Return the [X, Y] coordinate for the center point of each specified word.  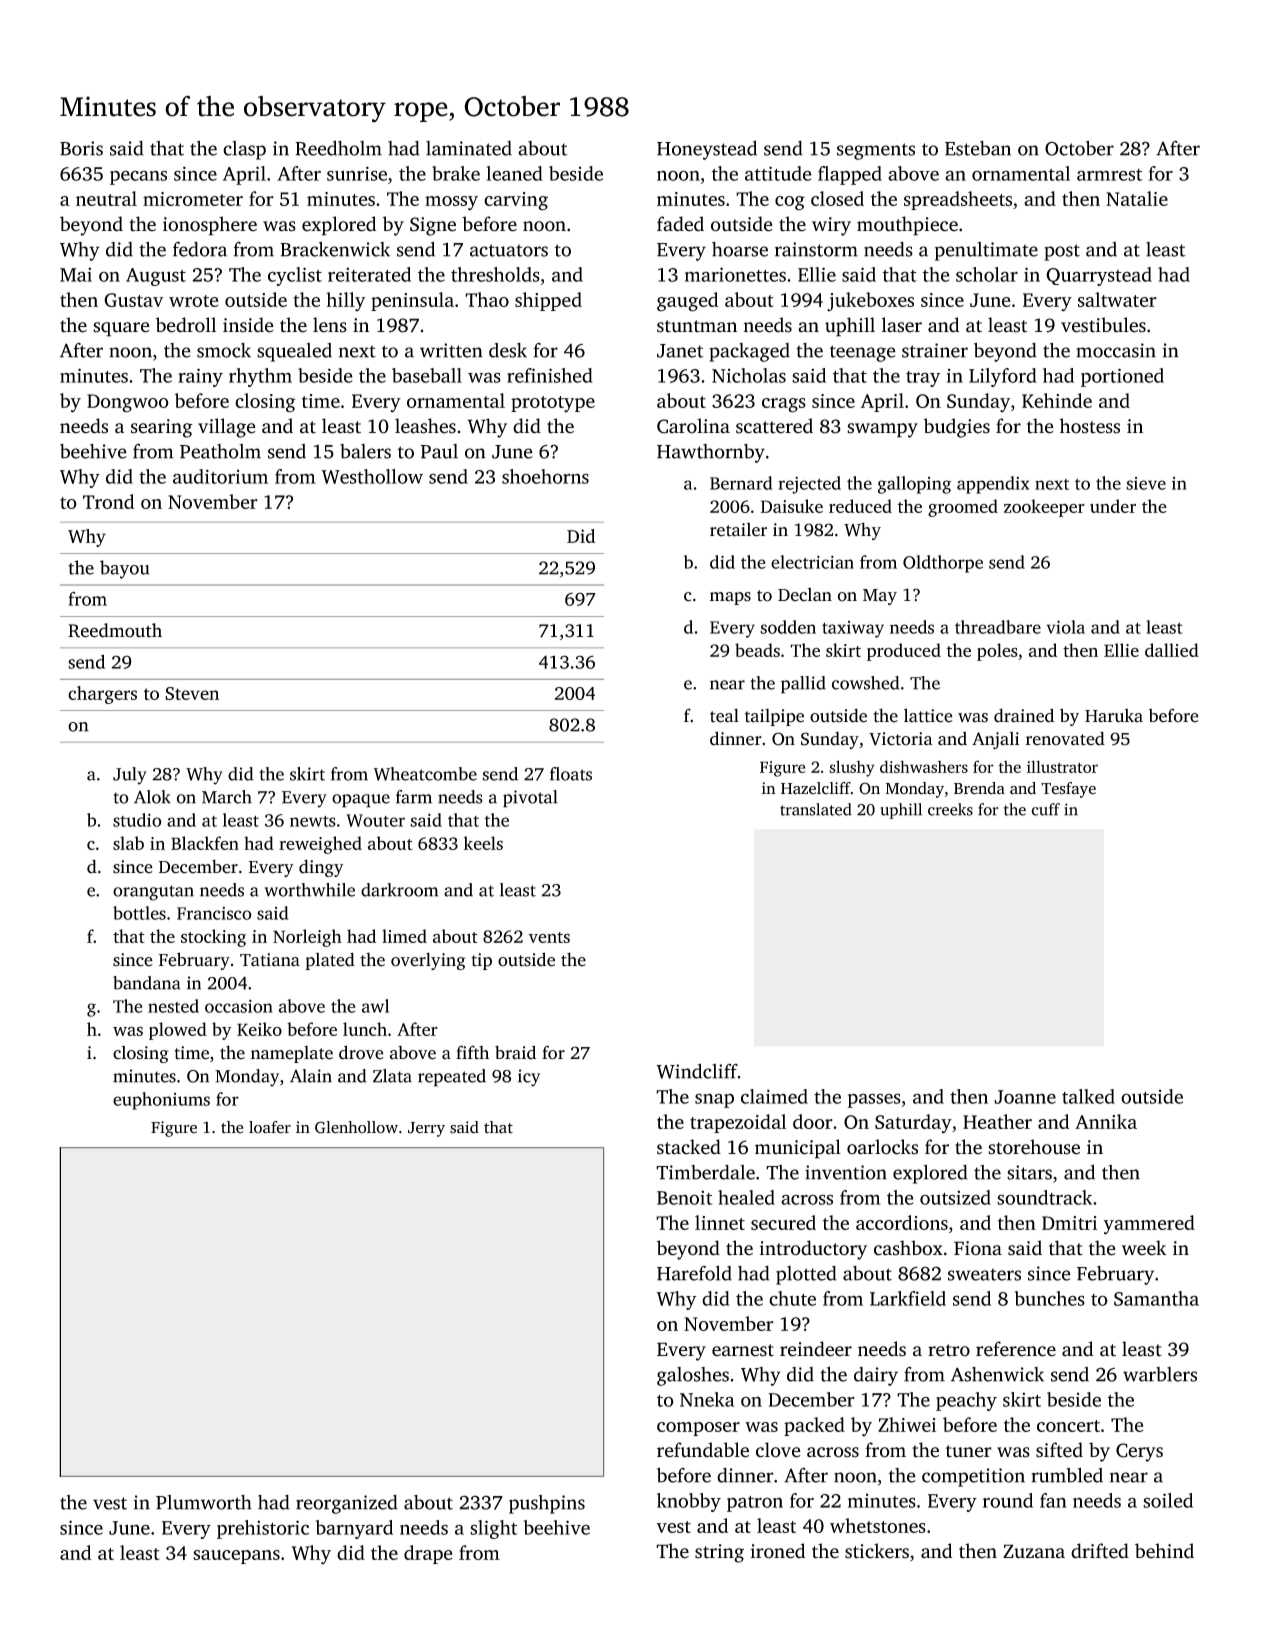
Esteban [978, 148]
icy [529, 1078]
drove [361, 1052]
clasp [244, 150]
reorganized [347, 1504]
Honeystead [707, 150]
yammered [1149, 1225]
